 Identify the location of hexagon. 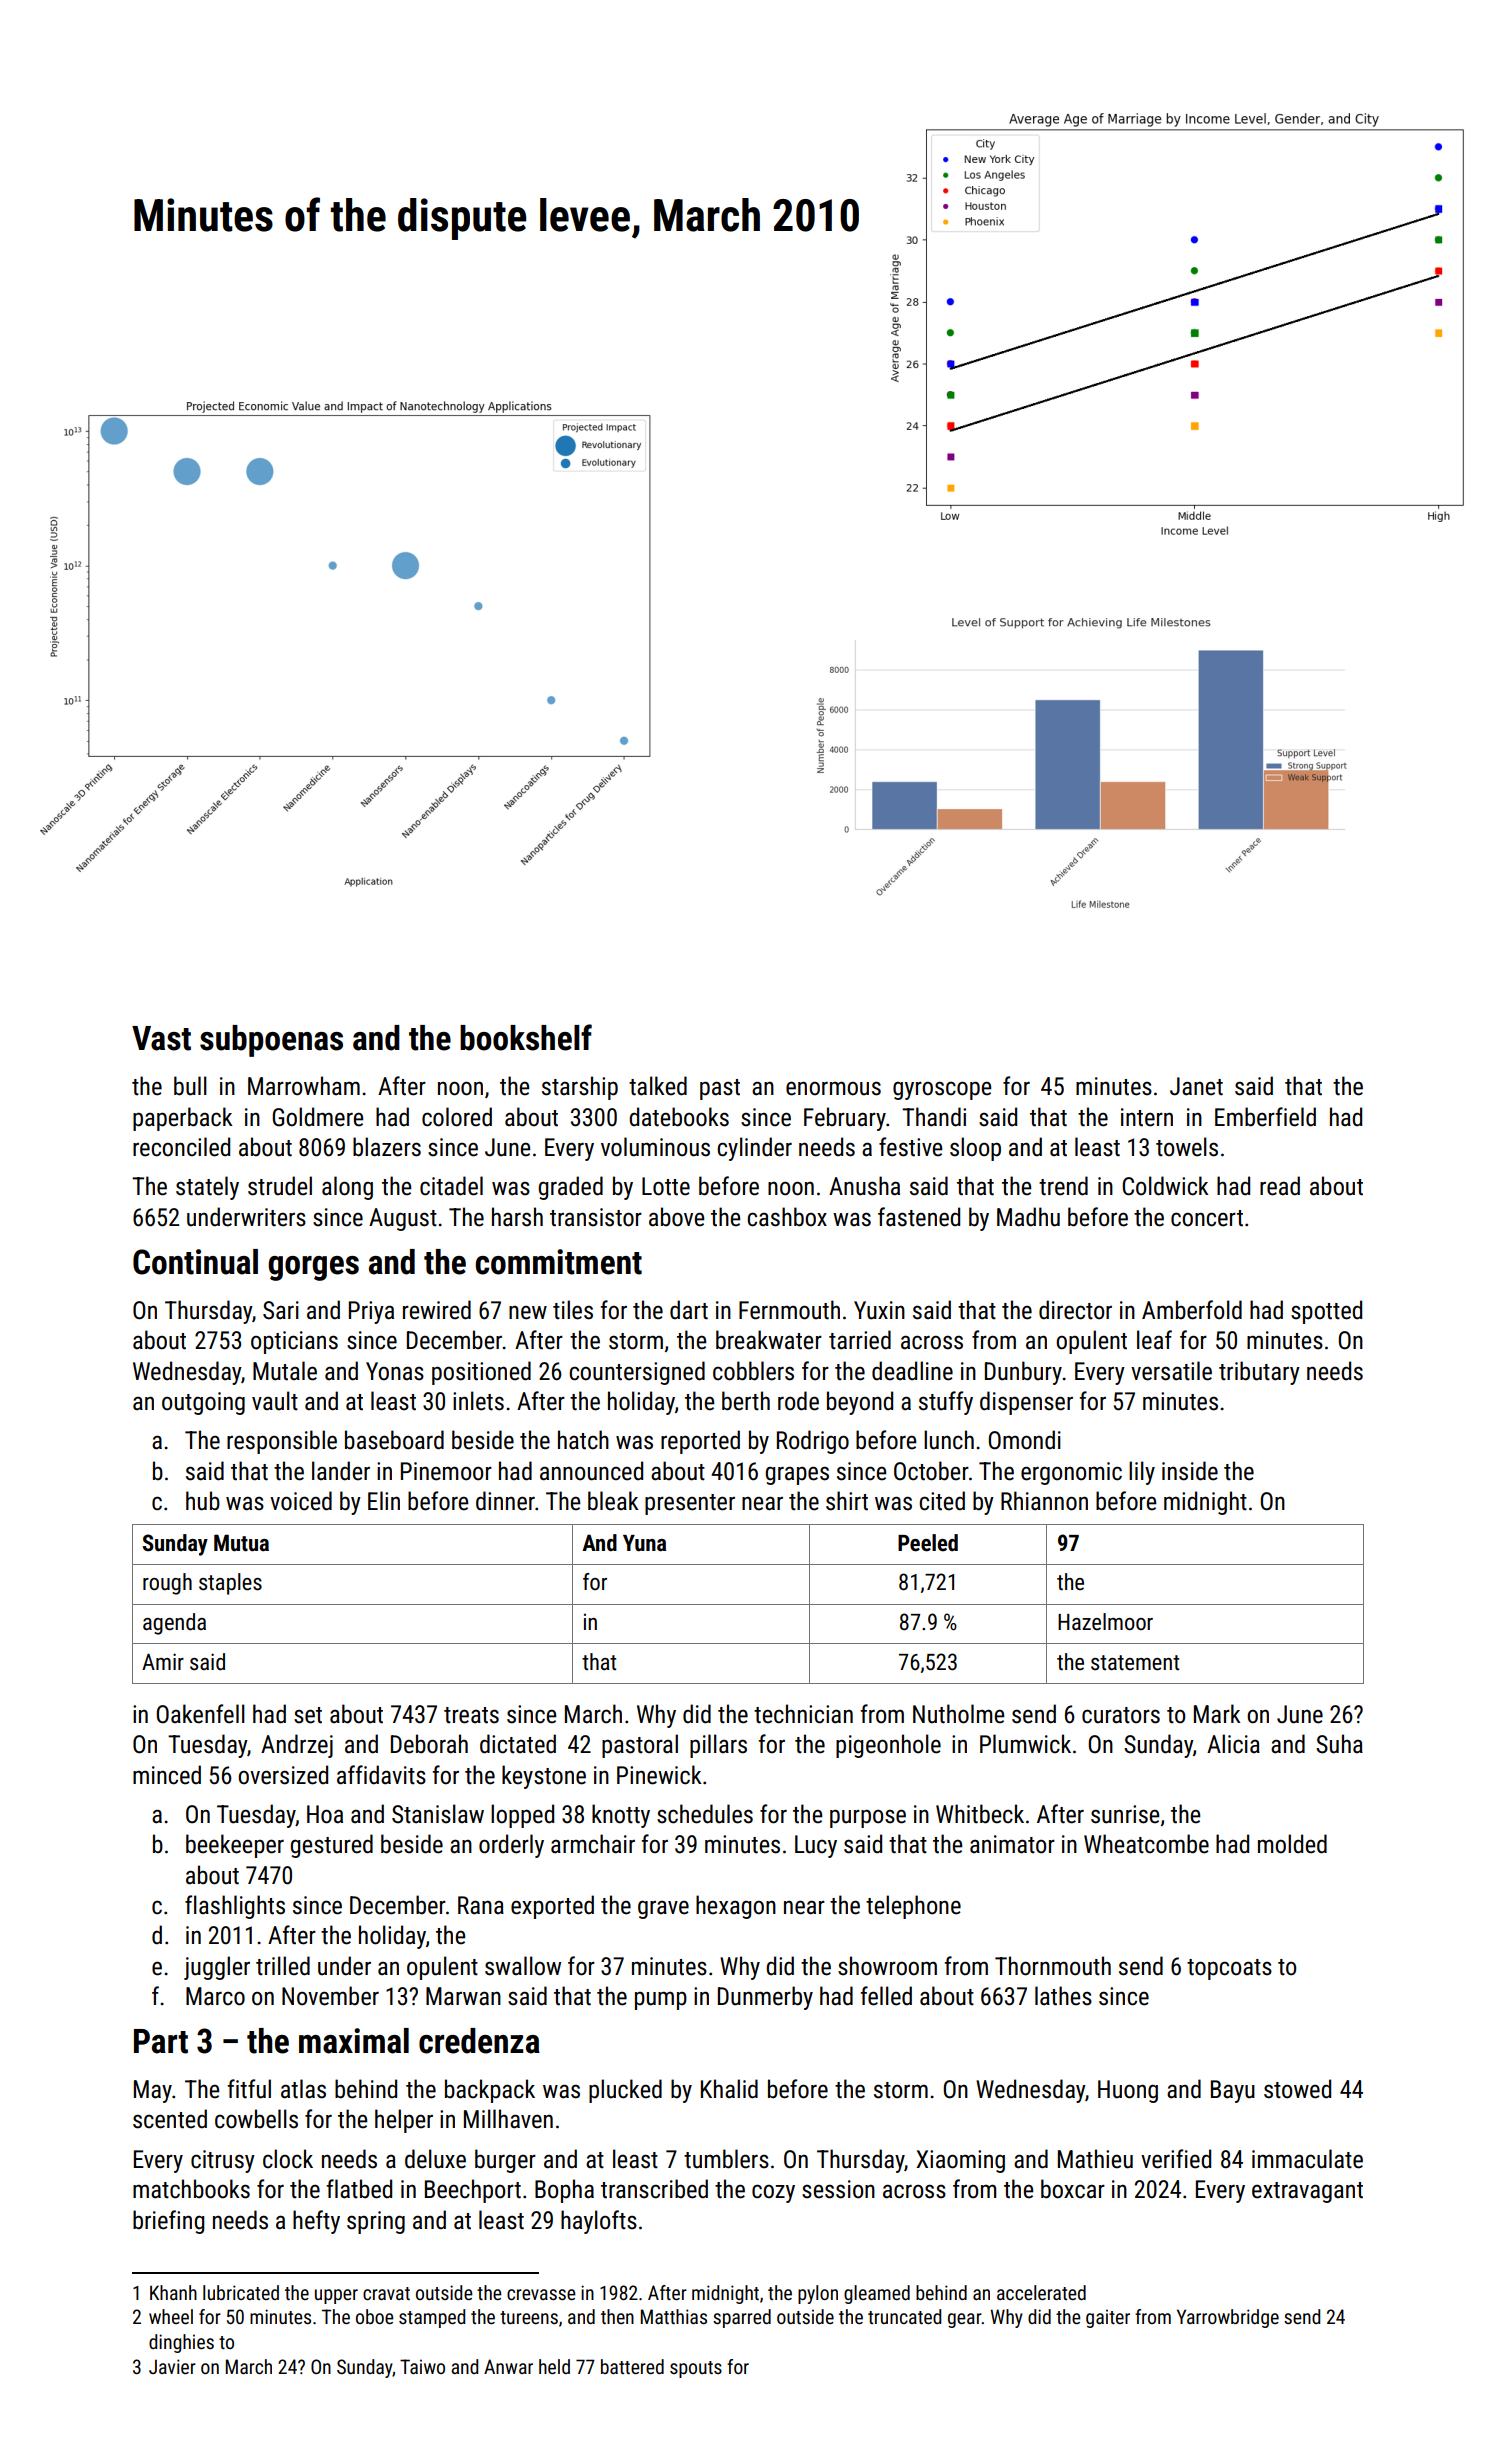
(736, 1907).
